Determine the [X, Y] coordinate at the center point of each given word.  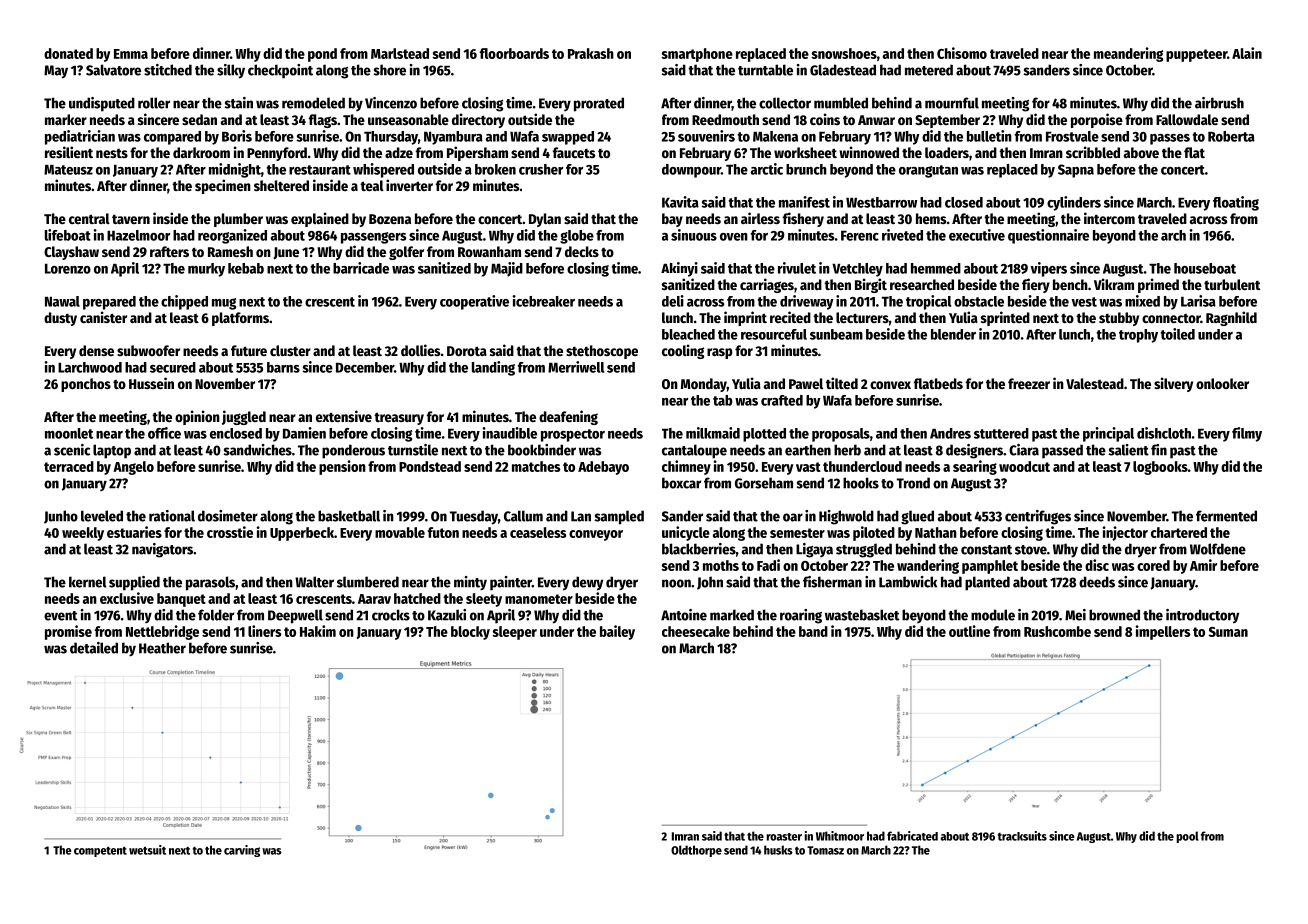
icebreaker [543, 301]
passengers [373, 238]
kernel [88, 582]
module [993, 615]
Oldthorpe [696, 851]
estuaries [134, 532]
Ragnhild [1231, 318]
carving [242, 851]
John [710, 583]
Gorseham [764, 483]
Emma [131, 54]
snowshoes [844, 53]
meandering [1128, 54]
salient [1129, 450]
